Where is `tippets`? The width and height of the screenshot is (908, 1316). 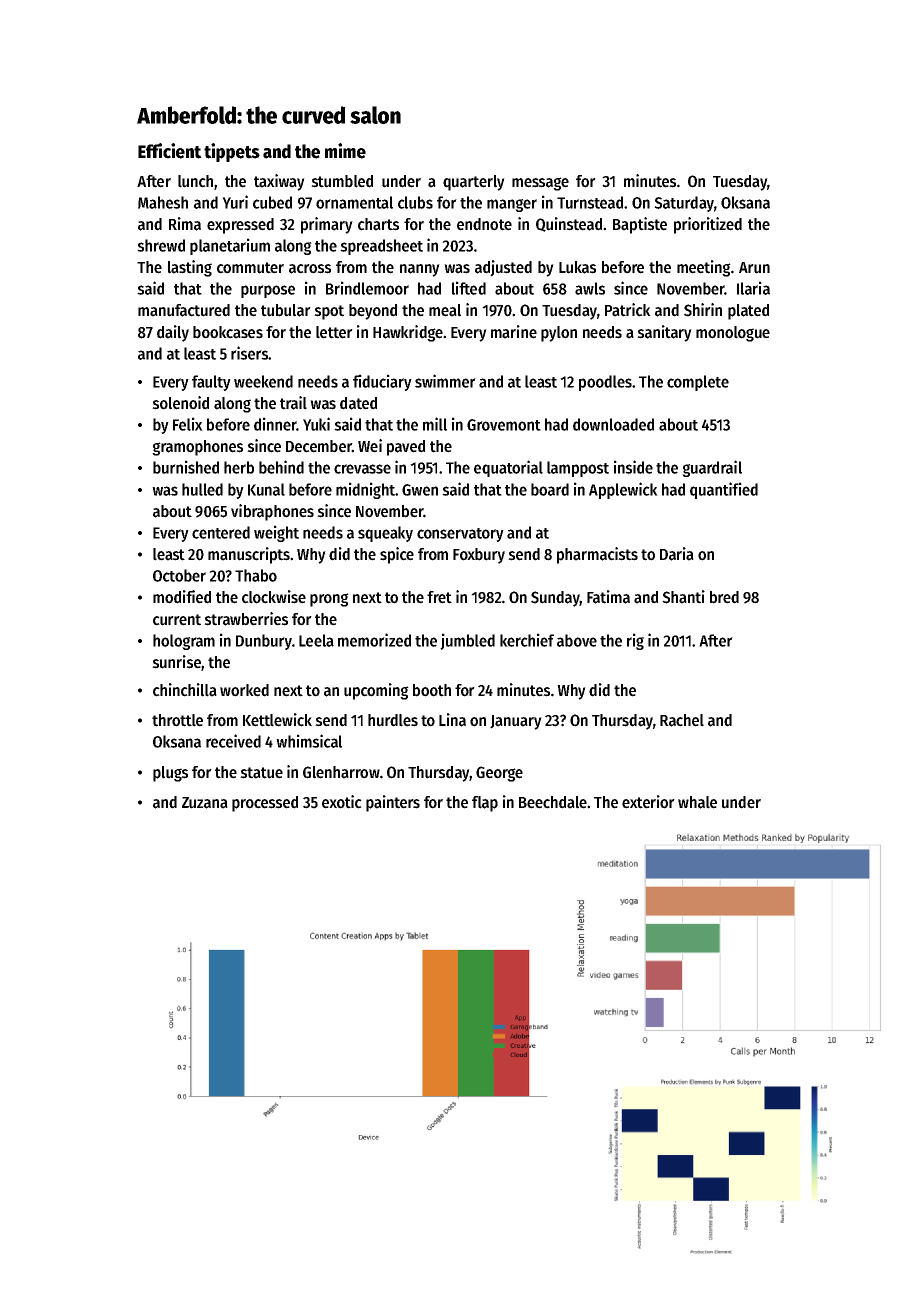 tippets is located at coordinates (232, 152).
